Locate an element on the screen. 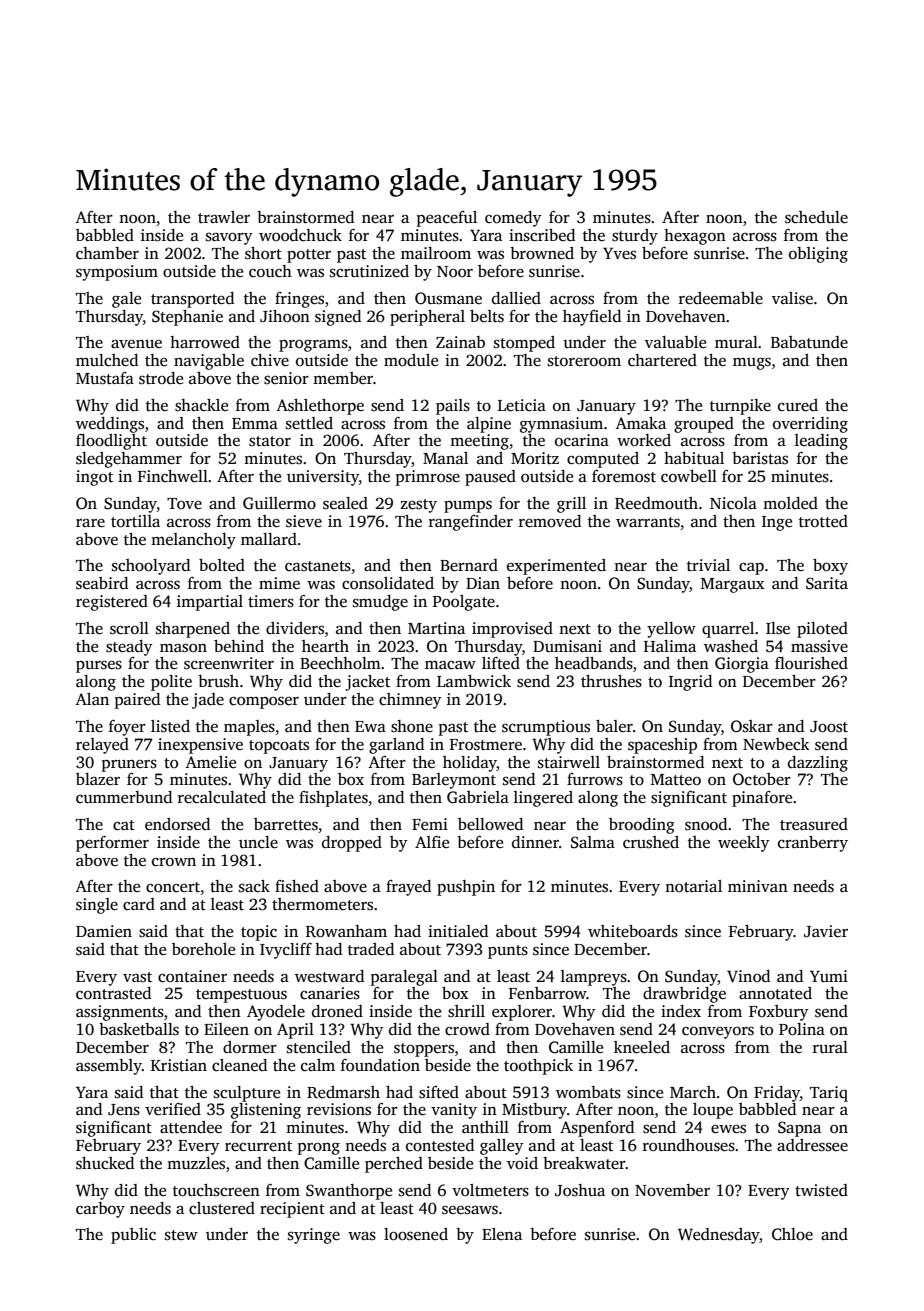  stew is located at coordinates (181, 1235).
